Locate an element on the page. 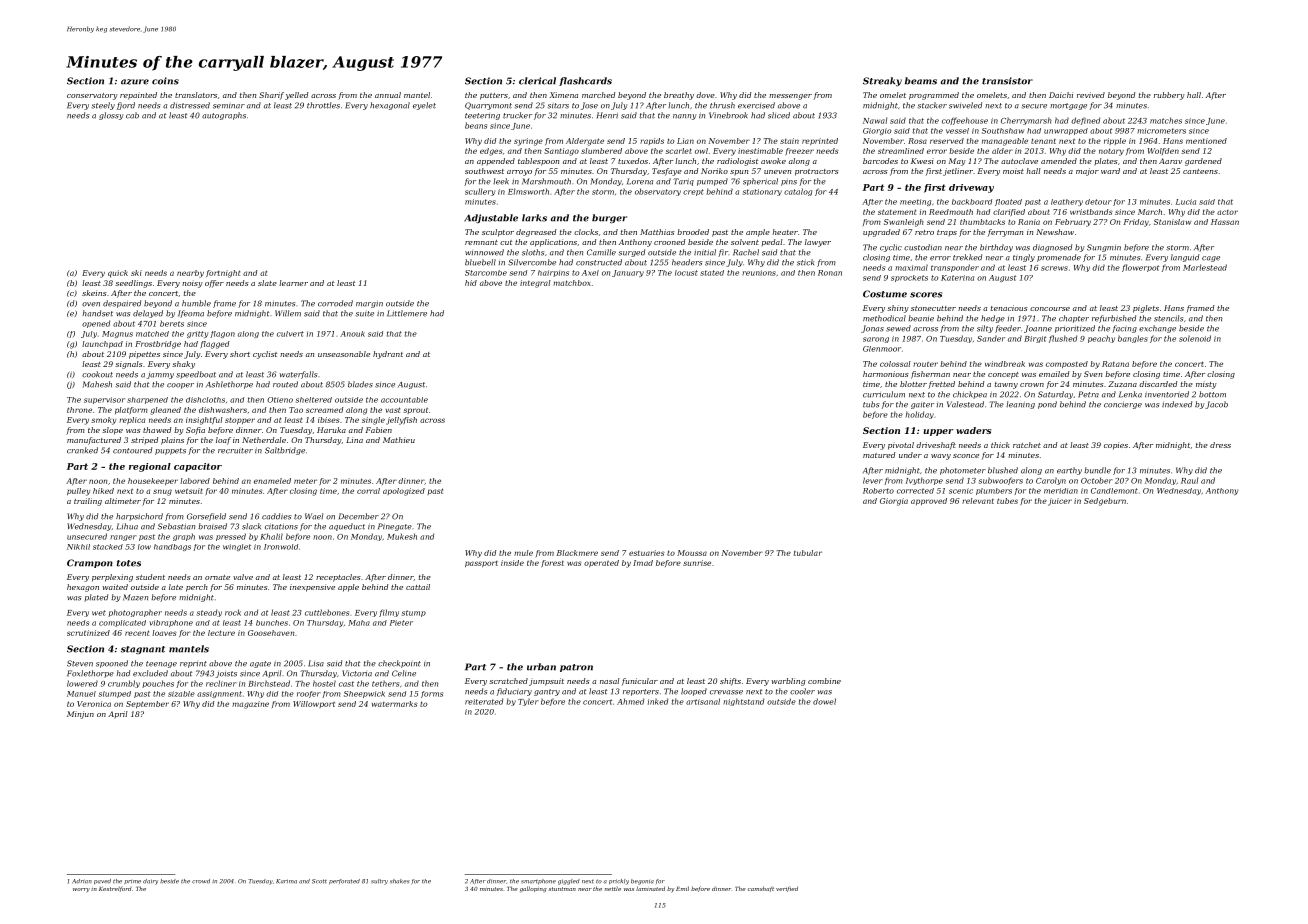 Image resolution: width=1308 pixels, height=924 pixels. Tao is located at coordinates (296, 410).
